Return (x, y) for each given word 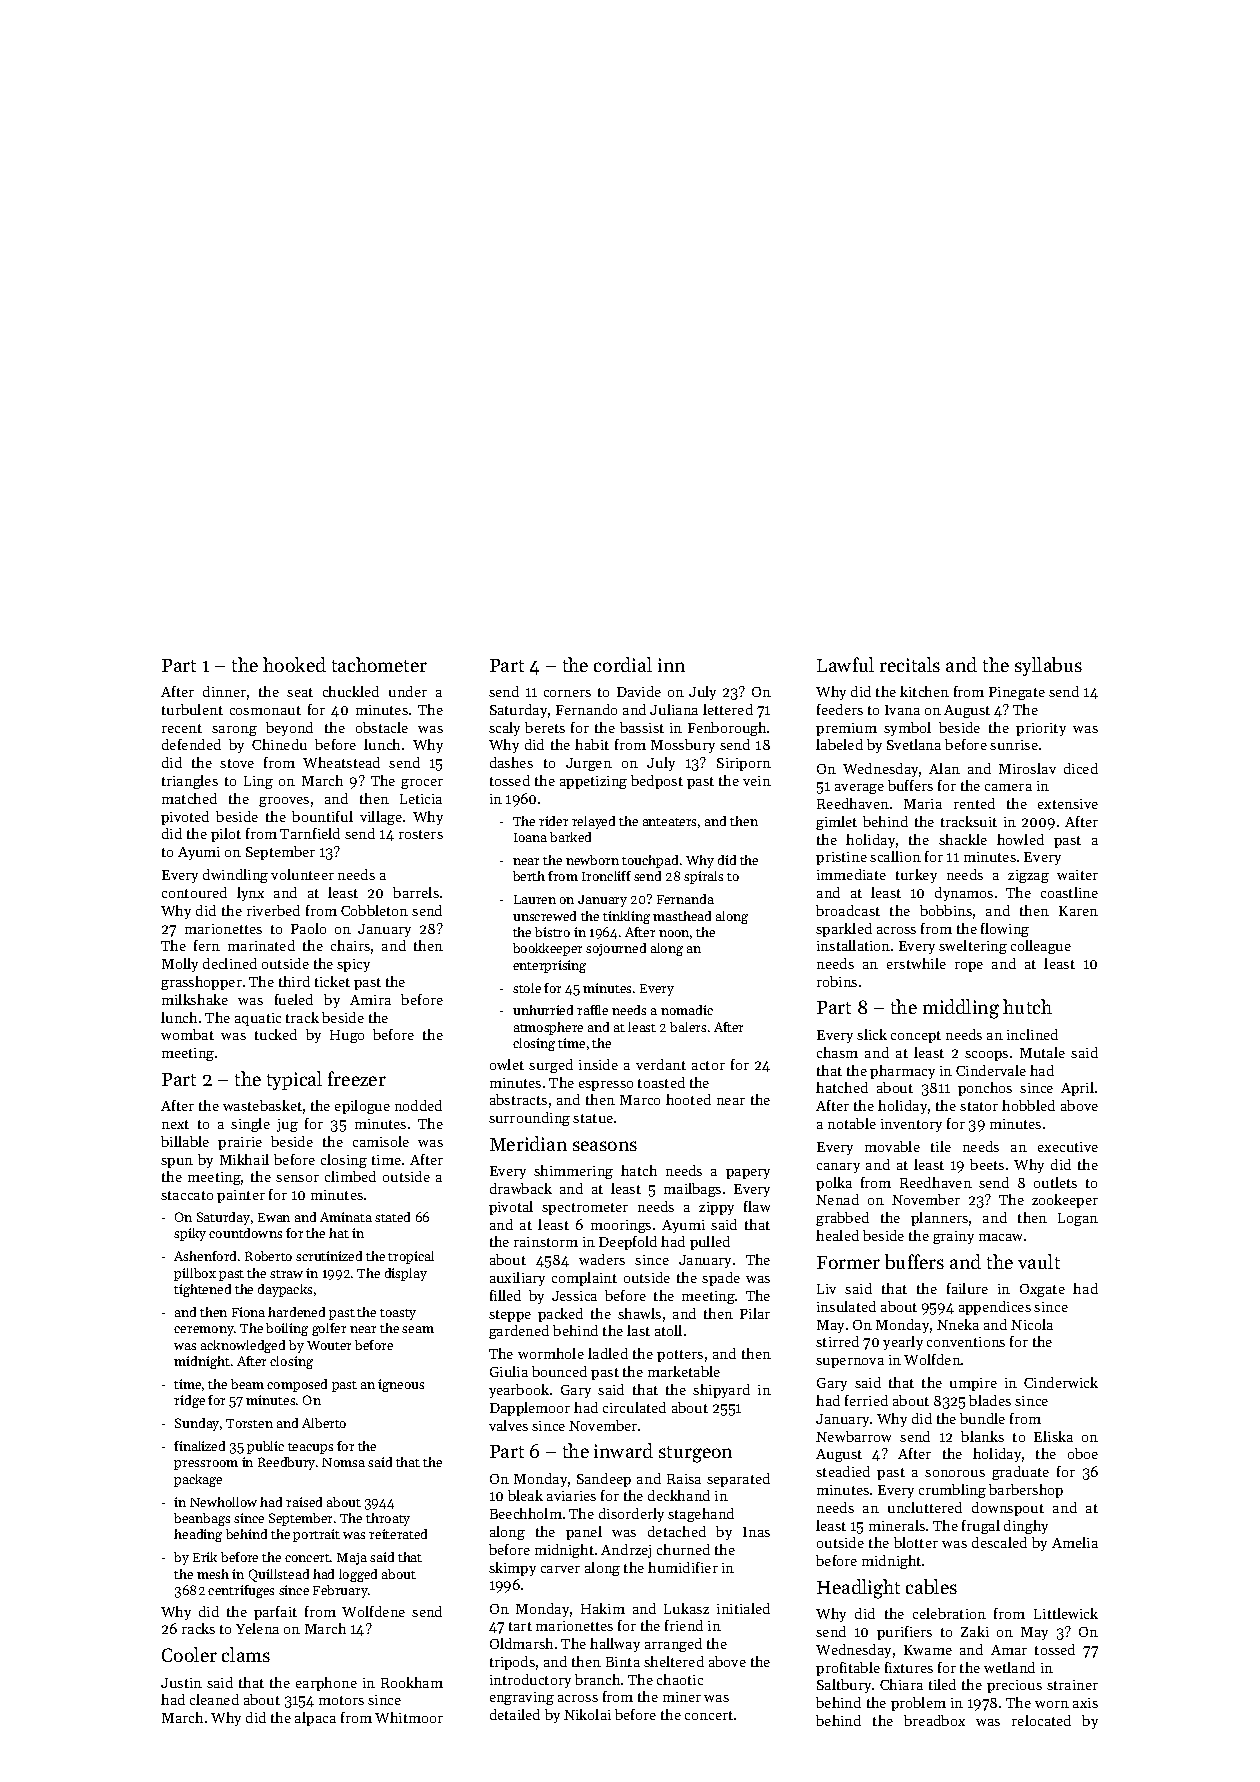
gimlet (836, 823)
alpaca (315, 1719)
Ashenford (205, 1256)
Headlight (858, 1589)
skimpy (512, 1569)
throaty (388, 1519)
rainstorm (546, 1242)
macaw (1000, 1237)
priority (1041, 729)
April (1077, 1089)
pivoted (185, 818)
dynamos (964, 894)
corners (567, 693)
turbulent (192, 709)
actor (708, 1065)
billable (185, 1141)
